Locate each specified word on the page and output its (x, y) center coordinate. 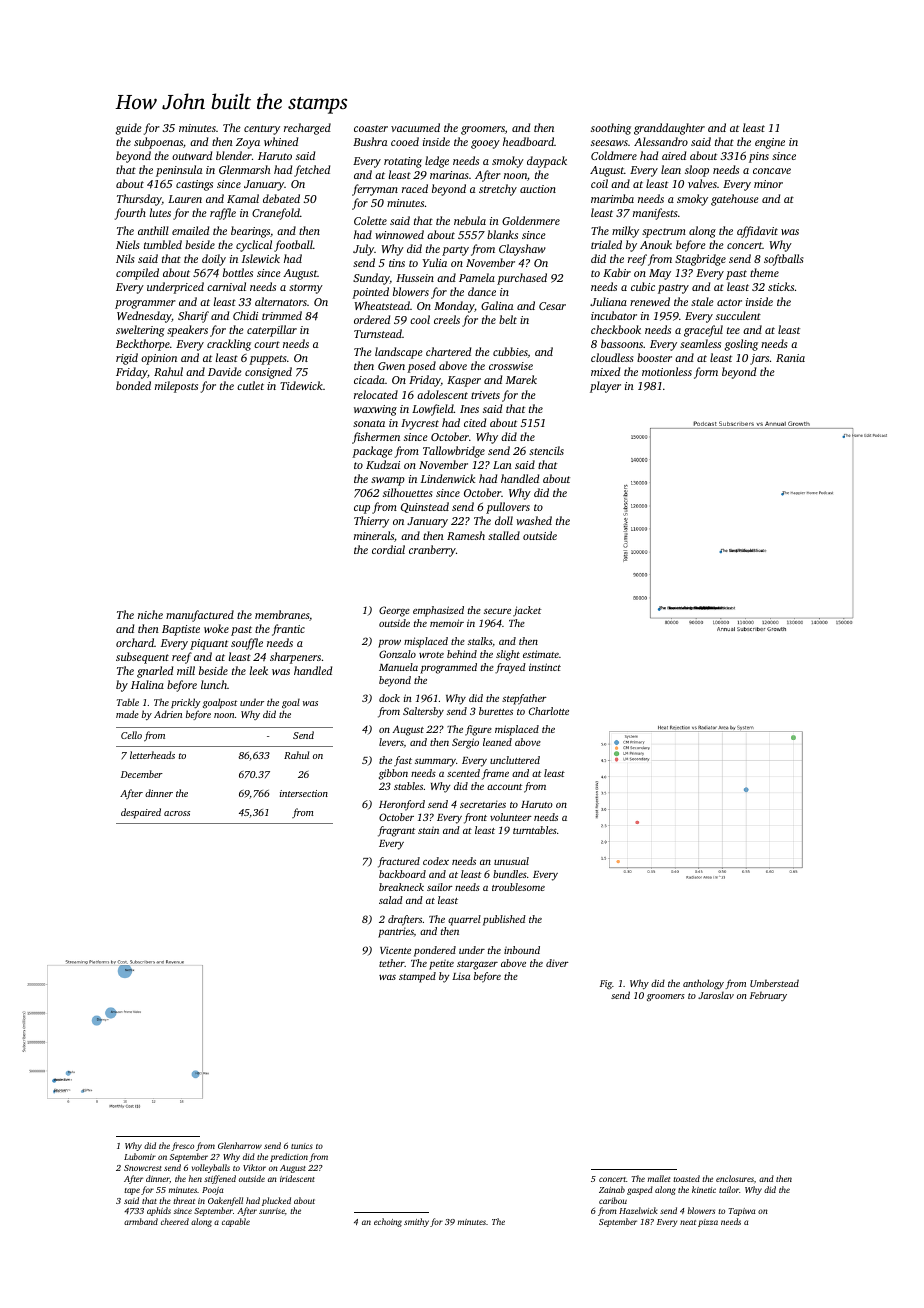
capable (236, 1222)
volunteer (511, 817)
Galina (497, 305)
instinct (545, 667)
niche (150, 614)
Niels (127, 244)
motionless (667, 371)
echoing (388, 1222)
